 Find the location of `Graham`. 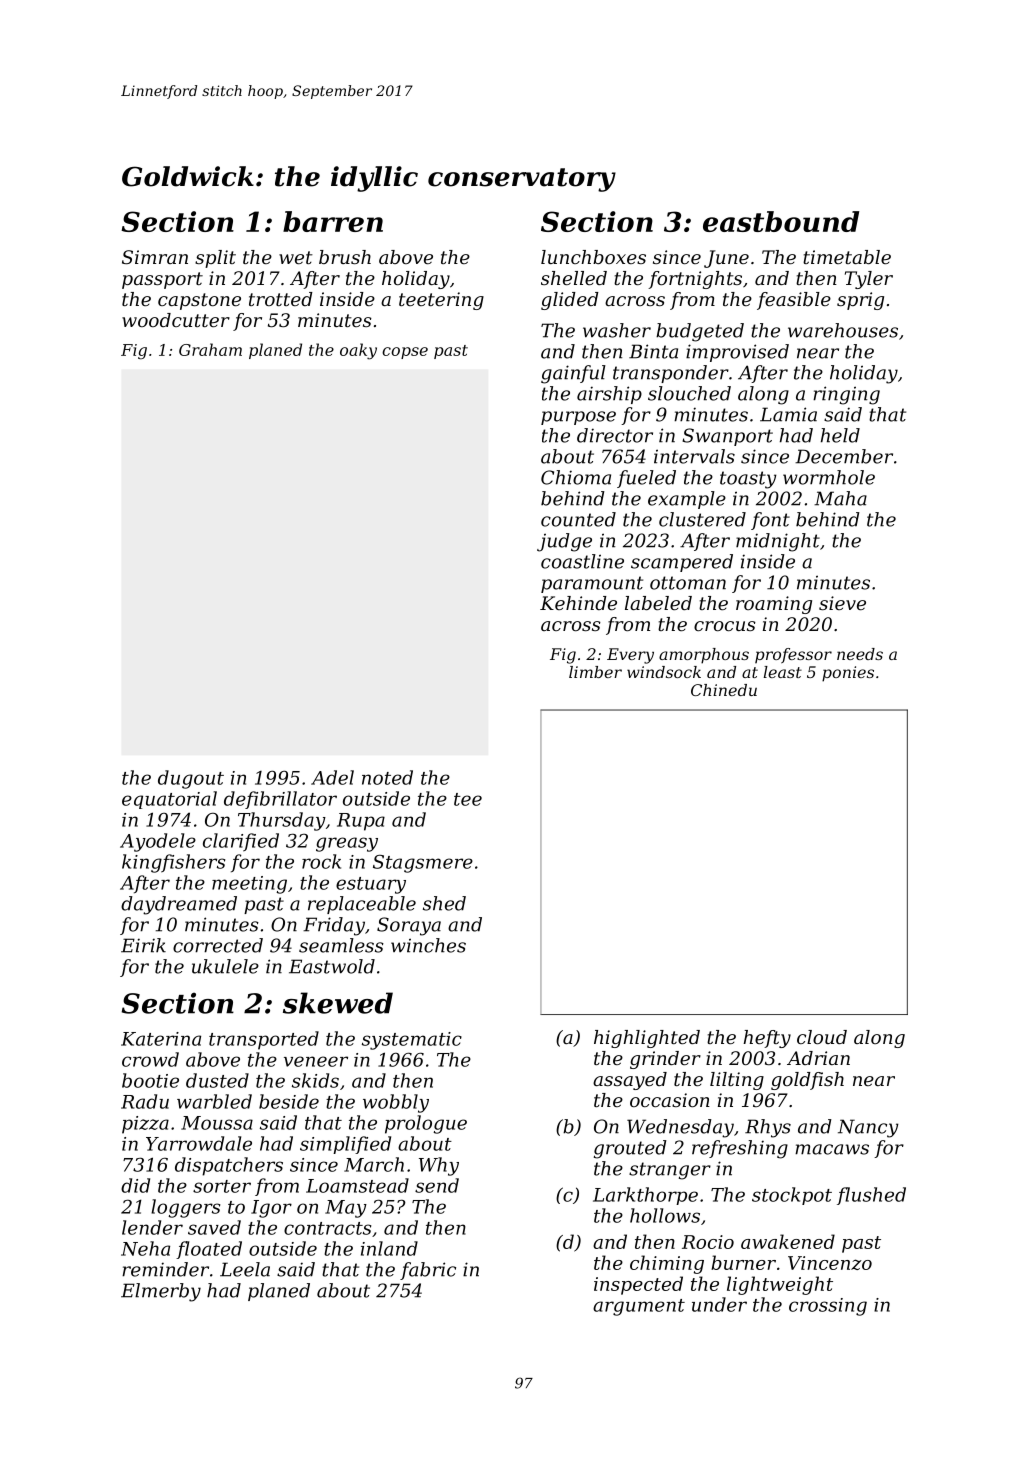

Graham is located at coordinates (210, 349).
